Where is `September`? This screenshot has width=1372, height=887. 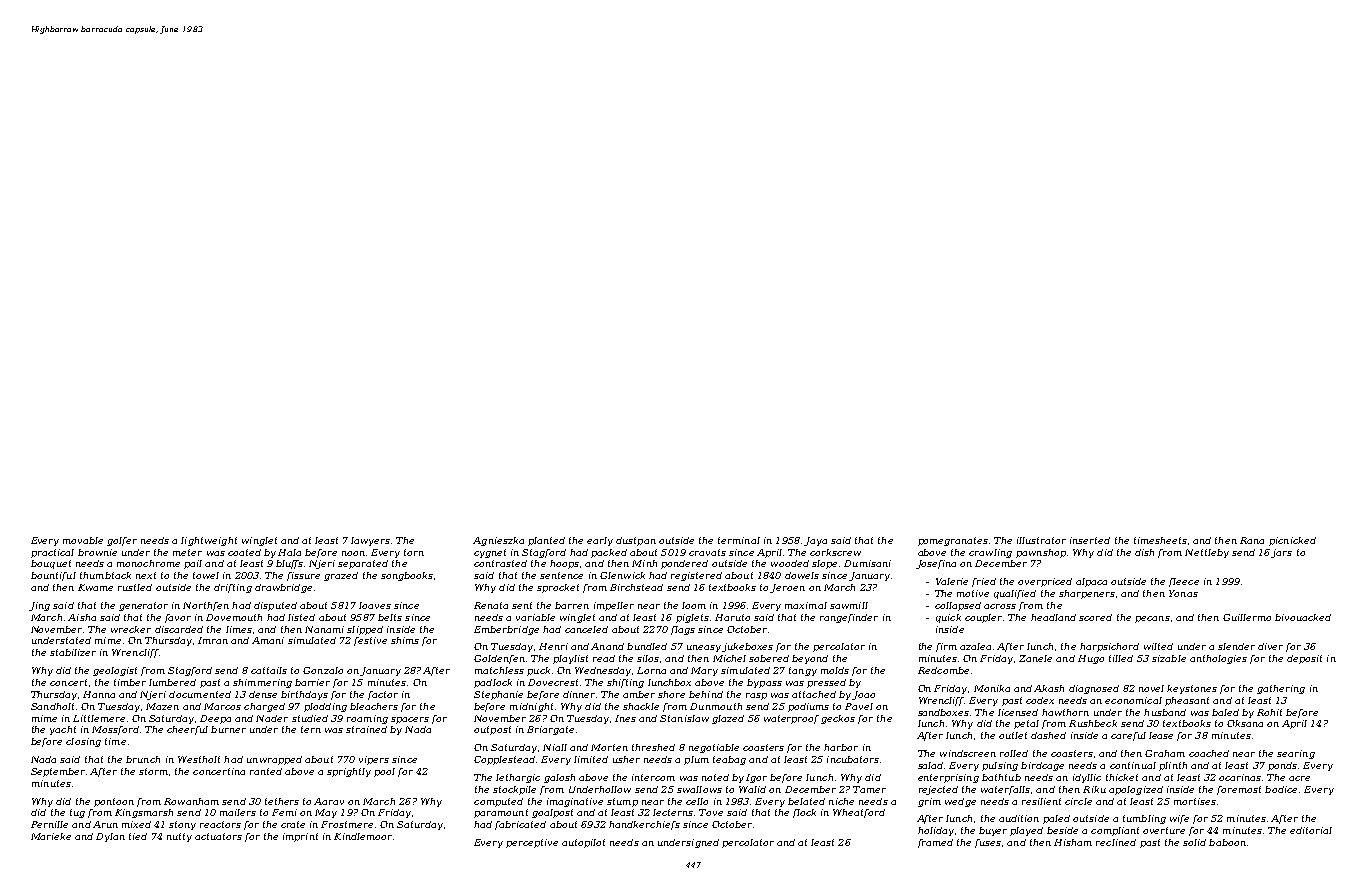
September is located at coordinates (58, 772).
